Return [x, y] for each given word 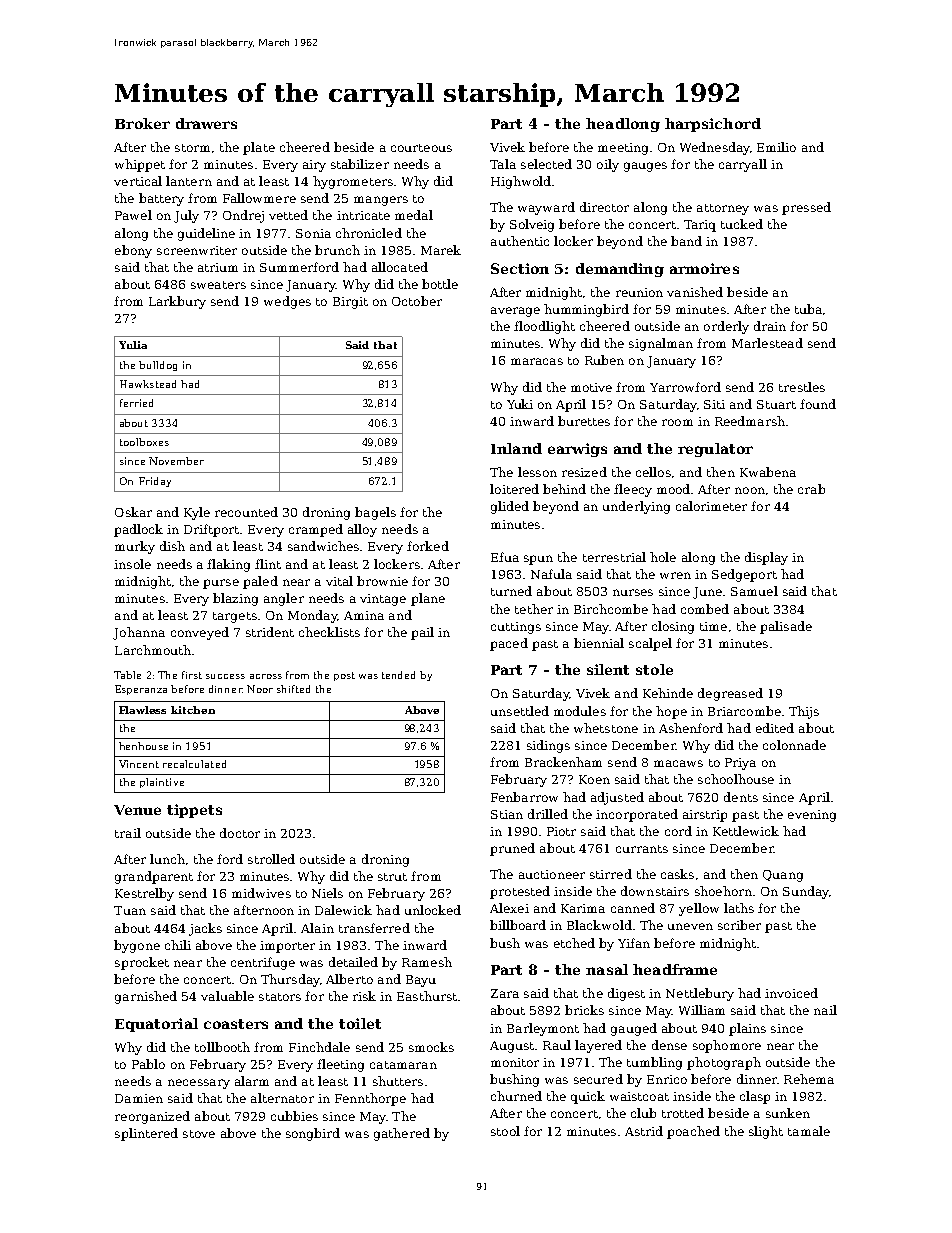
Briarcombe [744, 711]
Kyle [197, 513]
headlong [623, 125]
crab [811, 489]
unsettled [520, 711]
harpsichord [713, 125]
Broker [142, 123]
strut [392, 877]
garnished [146, 997]
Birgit [350, 303]
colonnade [794, 745]
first [192, 675]
